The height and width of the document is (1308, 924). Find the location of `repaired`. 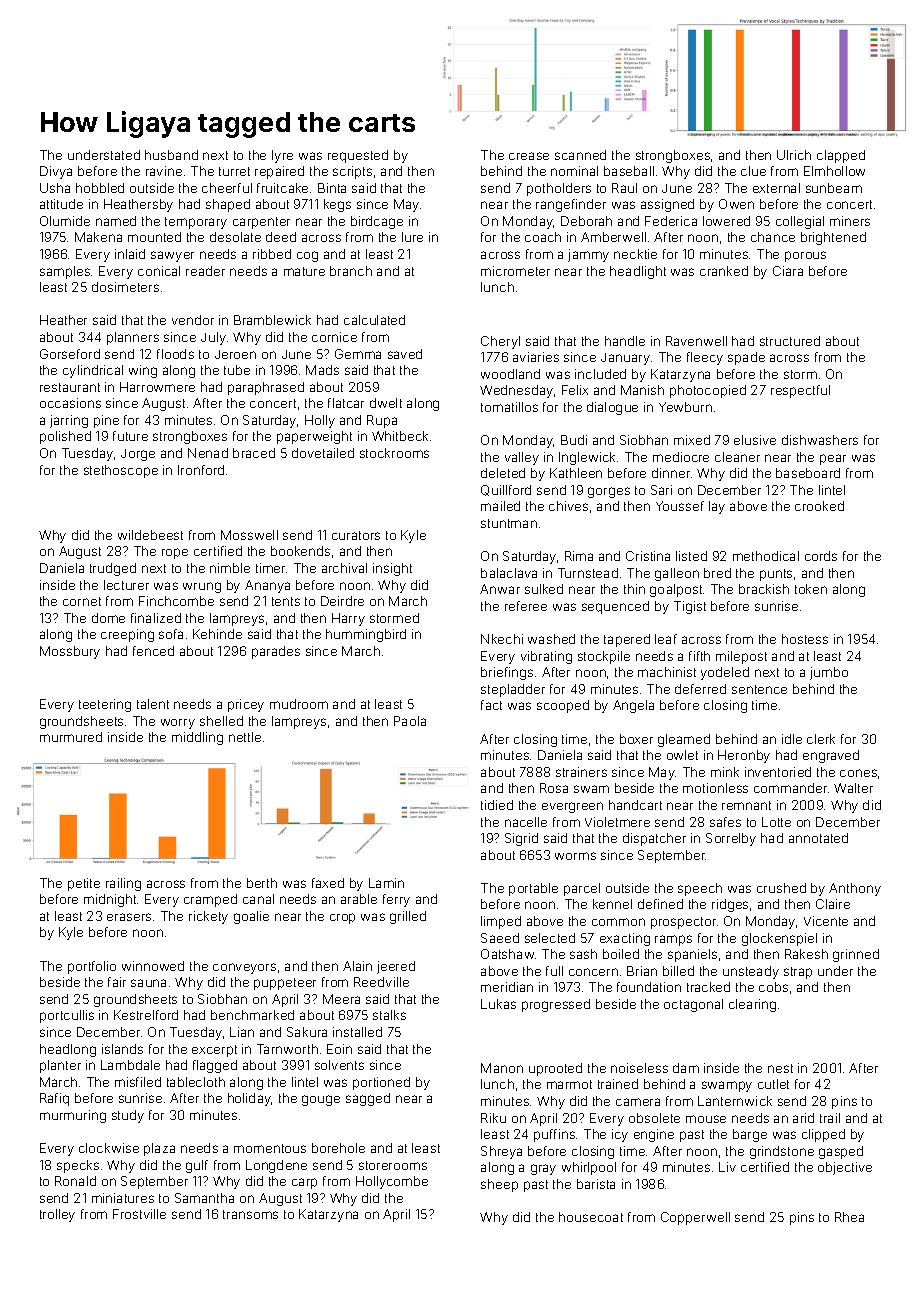

repaired is located at coordinates (279, 172).
